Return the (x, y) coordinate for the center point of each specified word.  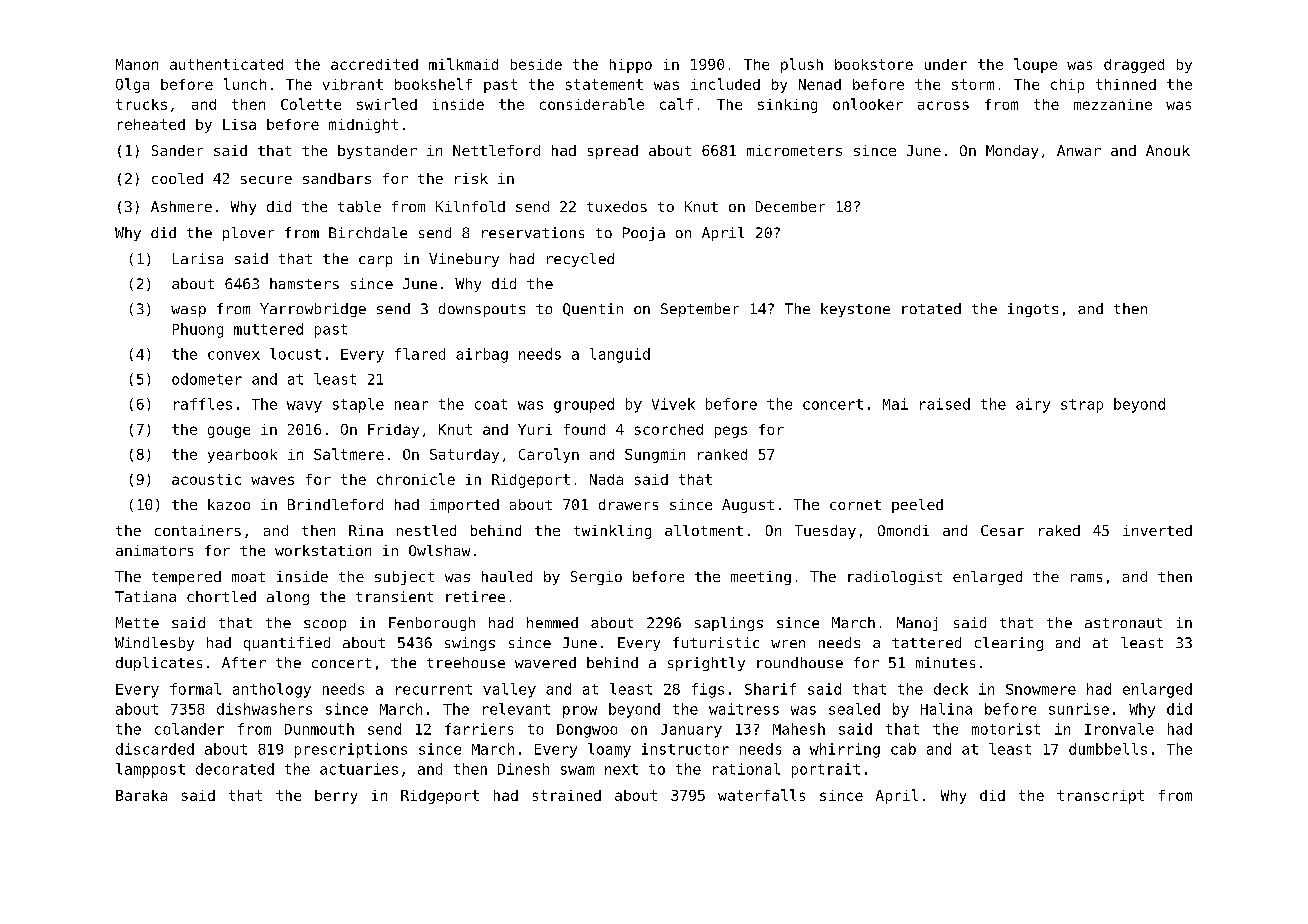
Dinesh (523, 769)
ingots (1033, 310)
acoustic (206, 479)
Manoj (917, 624)
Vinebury (464, 260)
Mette (137, 622)
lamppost (150, 770)
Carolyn (549, 455)
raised (945, 404)
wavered (545, 662)
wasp (188, 311)
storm (973, 84)
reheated (151, 124)
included (725, 84)
